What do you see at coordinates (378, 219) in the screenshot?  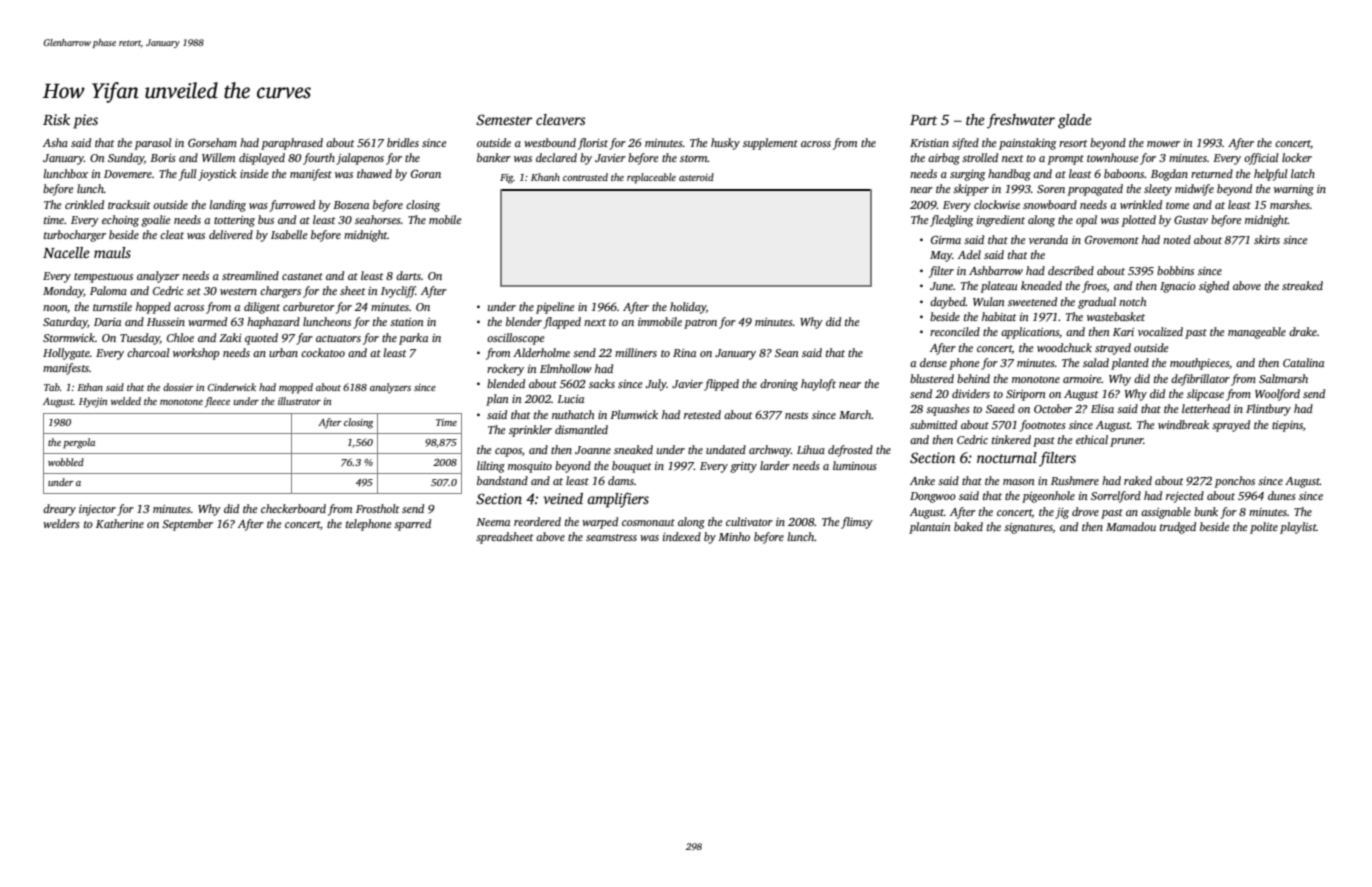 I see `seahorses` at bounding box center [378, 219].
